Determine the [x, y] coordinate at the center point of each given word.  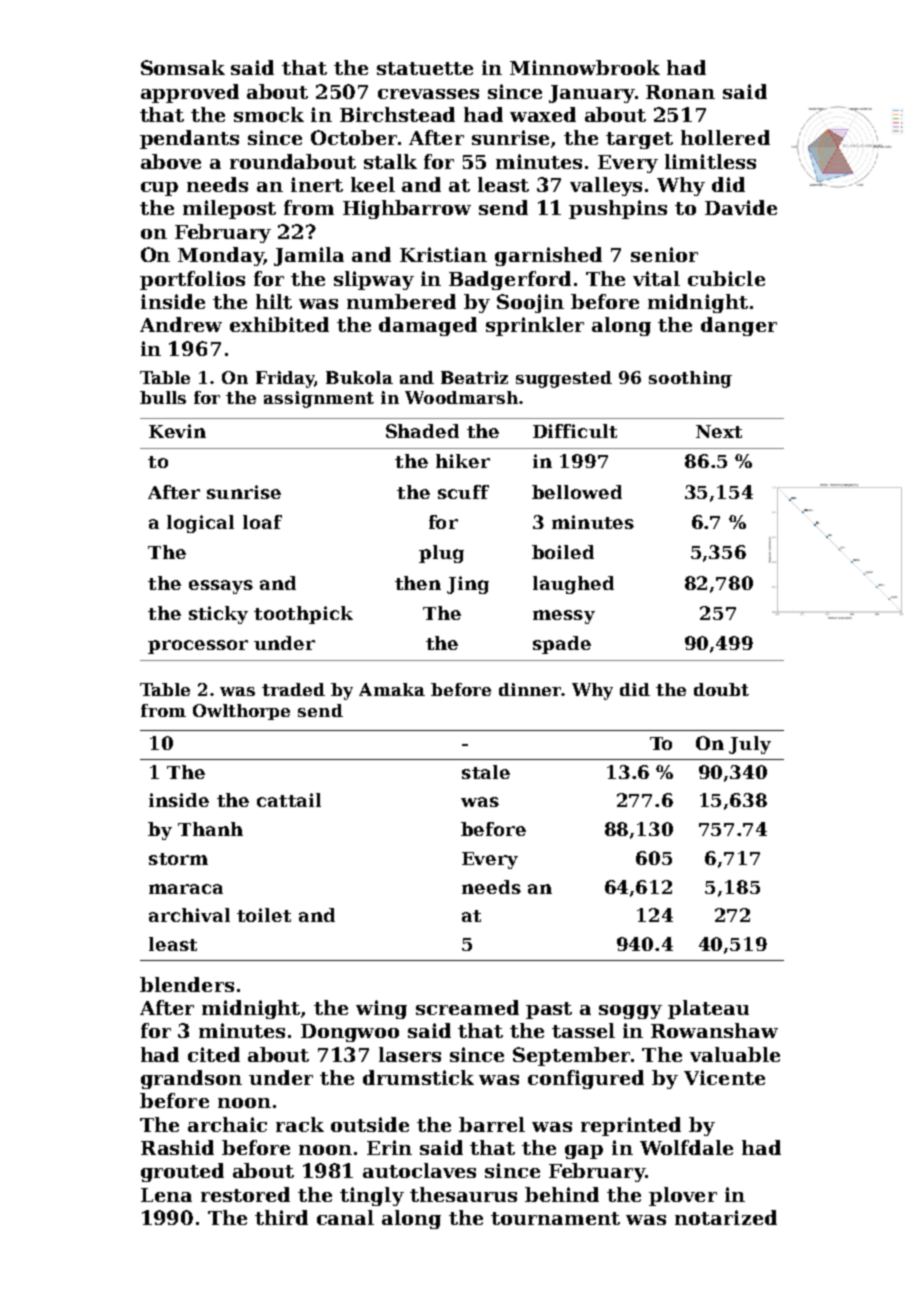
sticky [218, 615]
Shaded [422, 431]
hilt [274, 301]
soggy [630, 1012]
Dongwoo [350, 1033]
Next [719, 431]
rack [300, 1124]
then [418, 583]
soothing [690, 379]
